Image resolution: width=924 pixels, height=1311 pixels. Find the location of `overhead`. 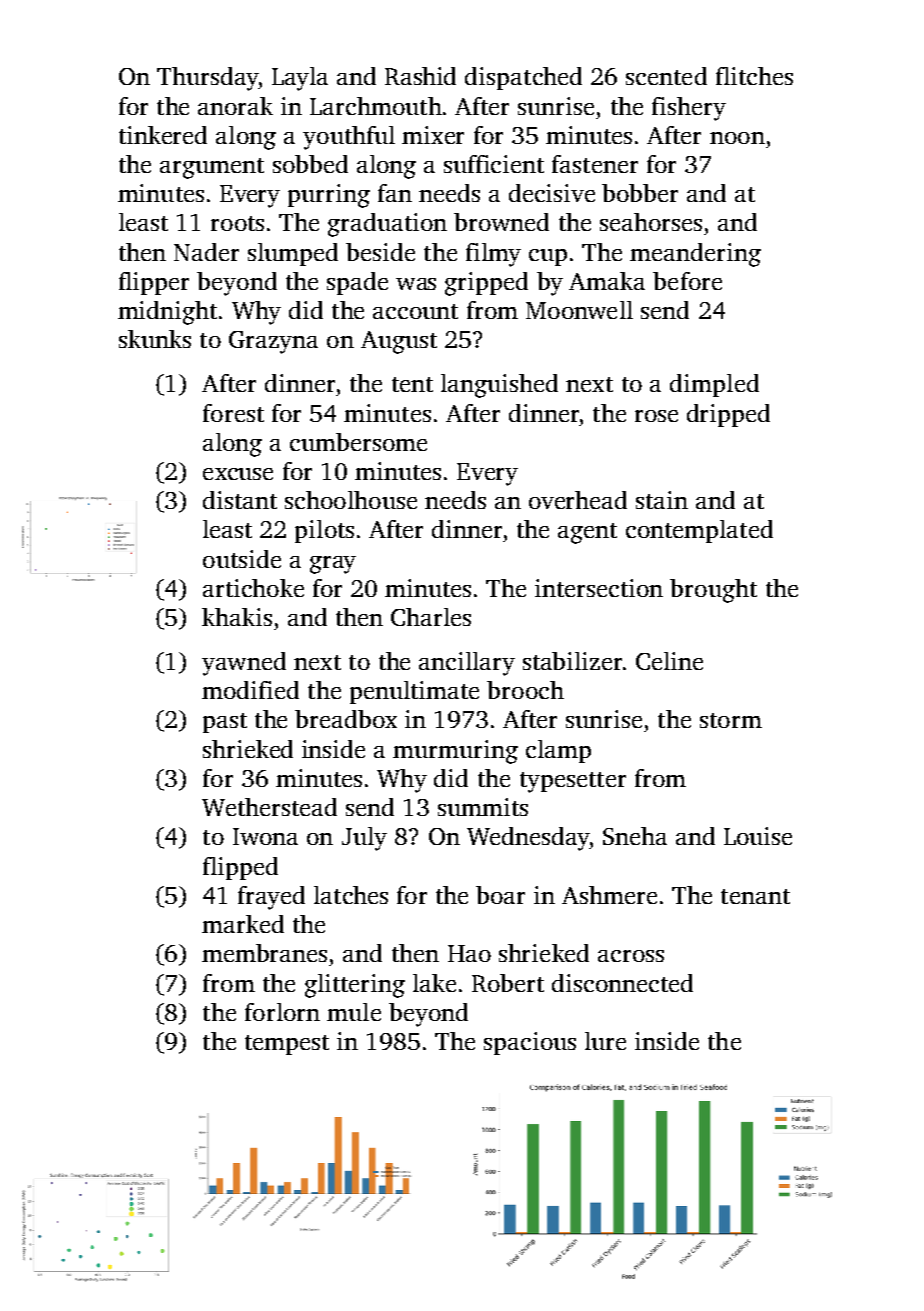

overhead is located at coordinates (578, 500).
